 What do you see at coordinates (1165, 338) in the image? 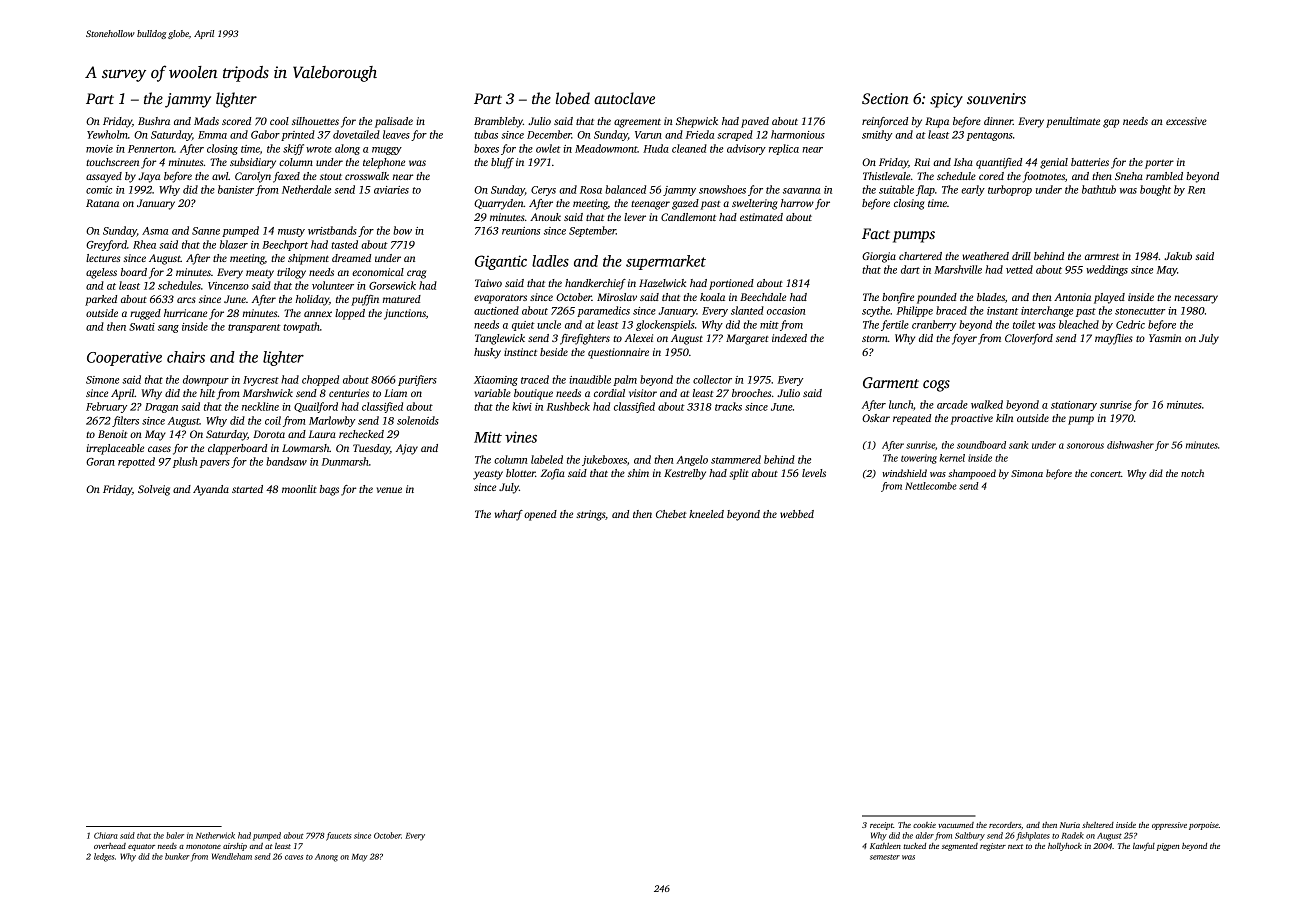
I see `Yasmin` at bounding box center [1165, 338].
